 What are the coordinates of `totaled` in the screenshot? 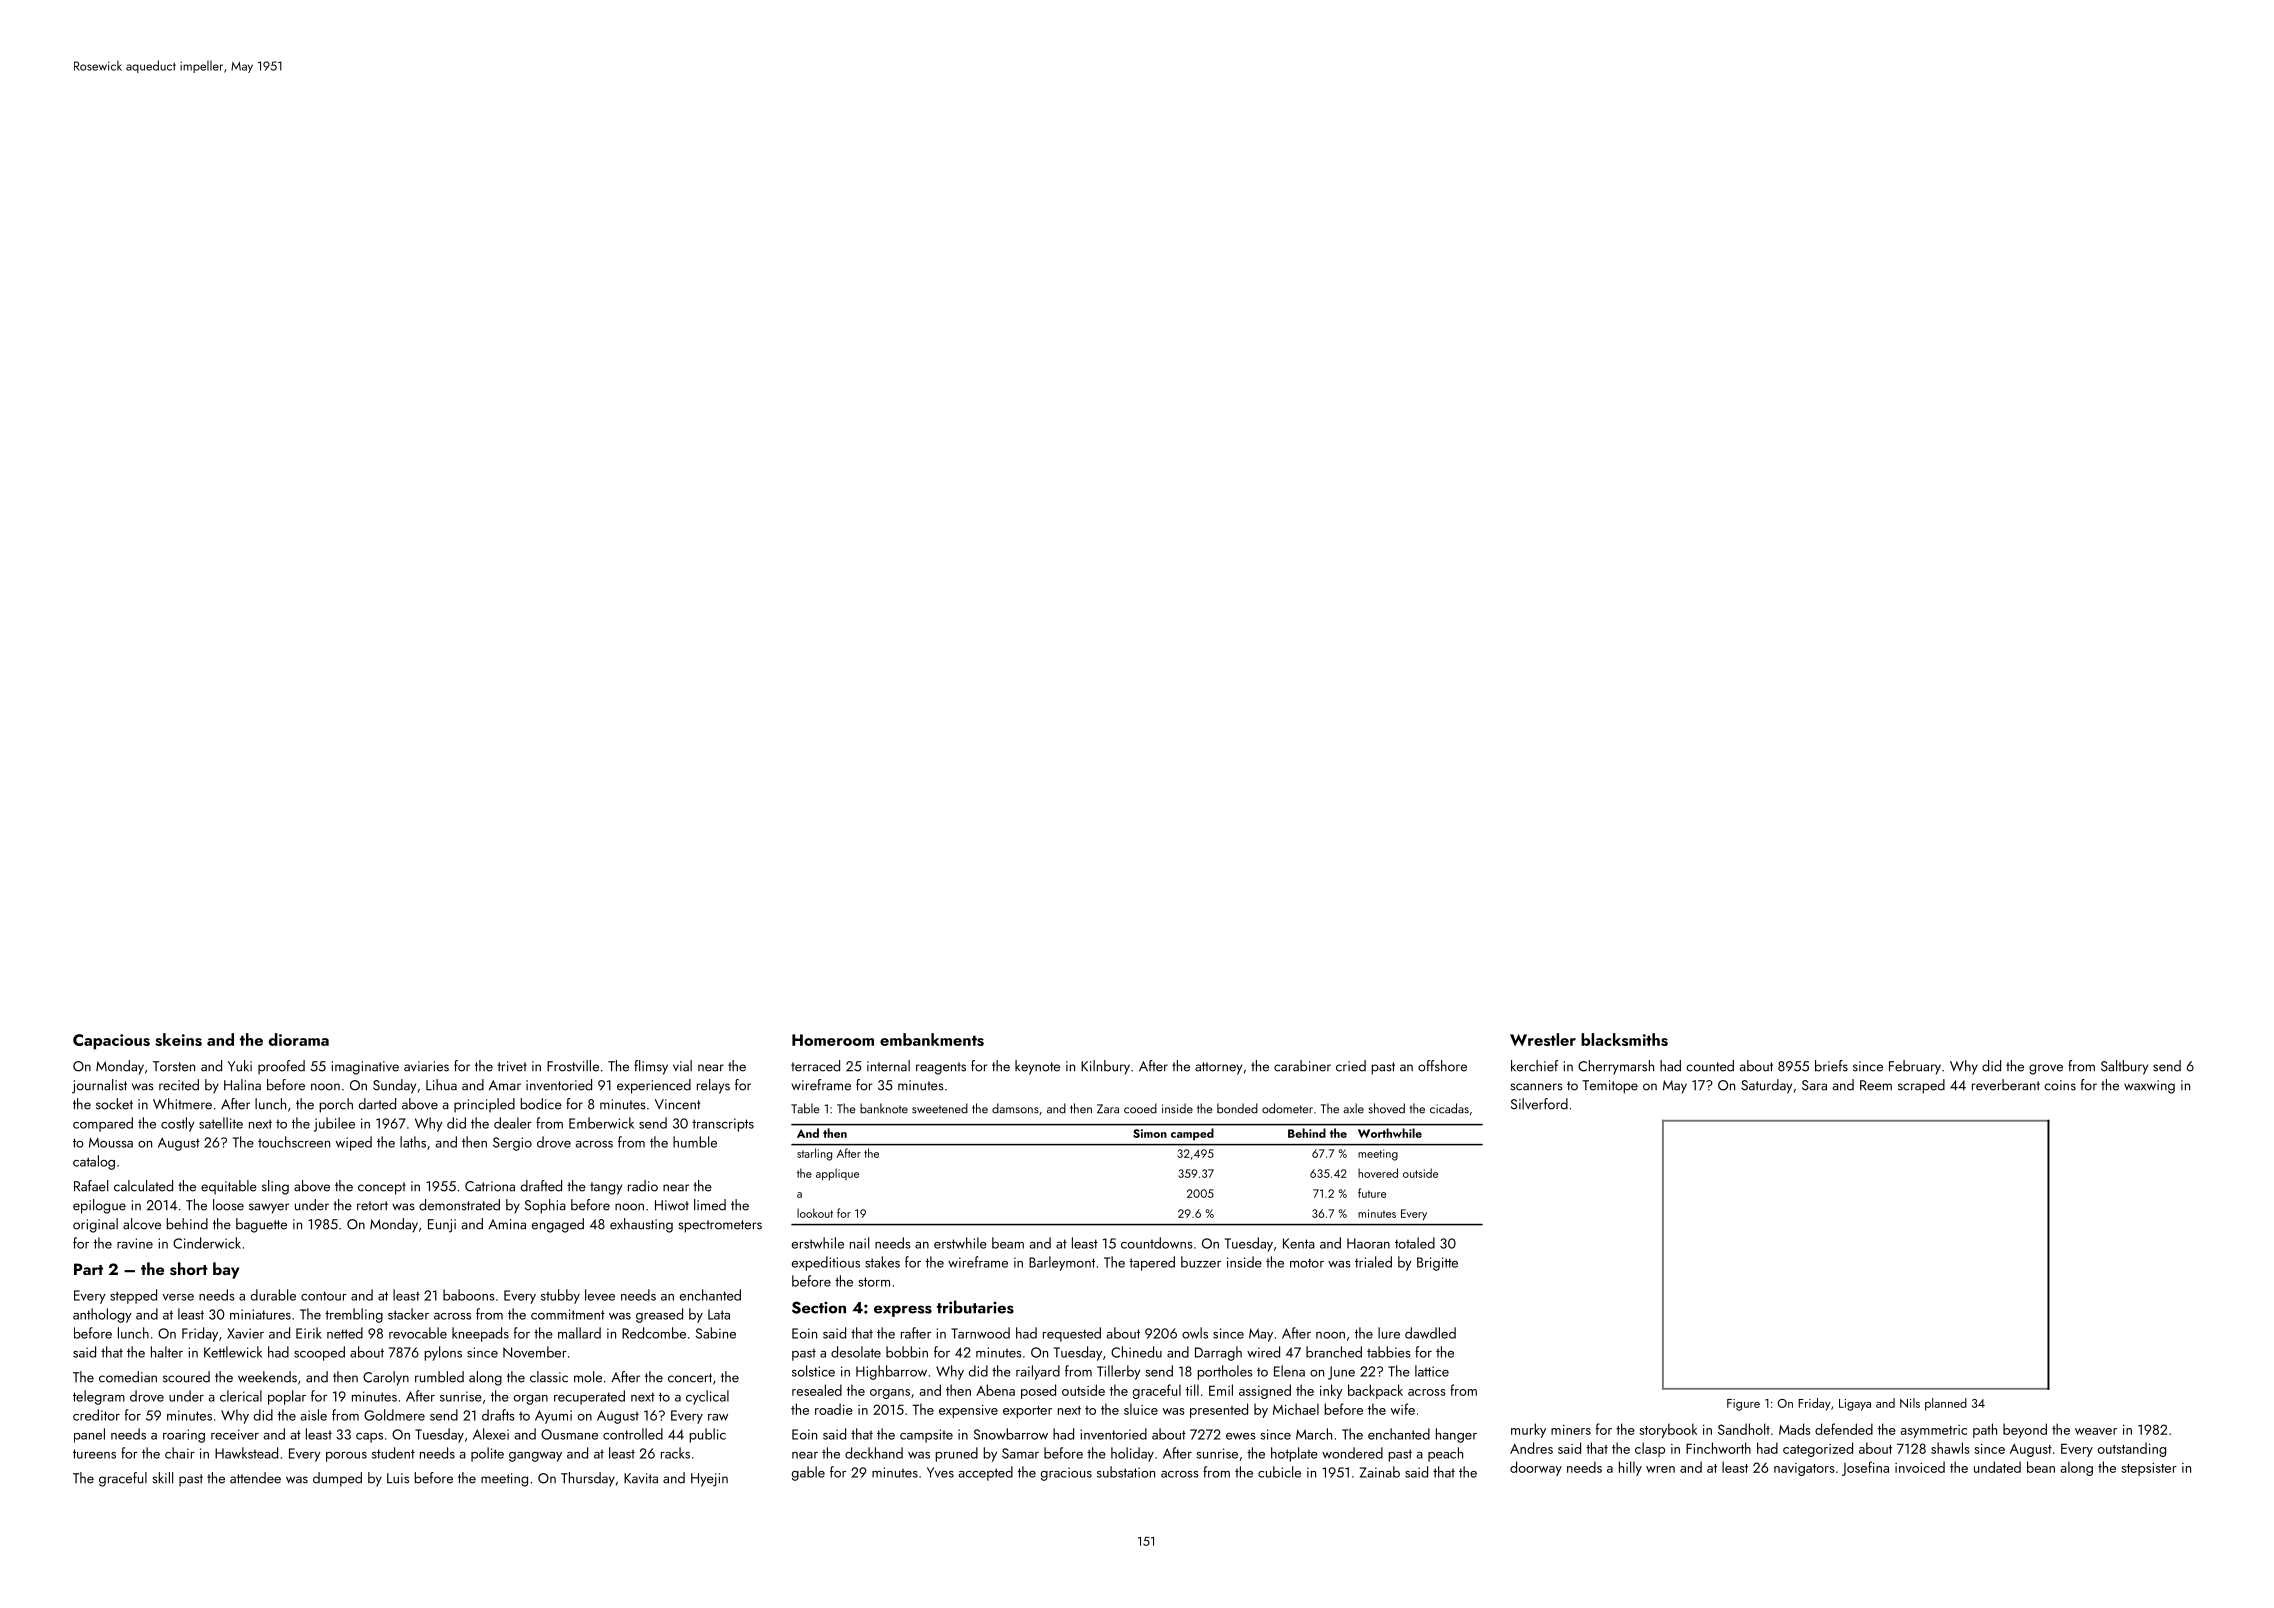 It's located at (1415, 1243).
